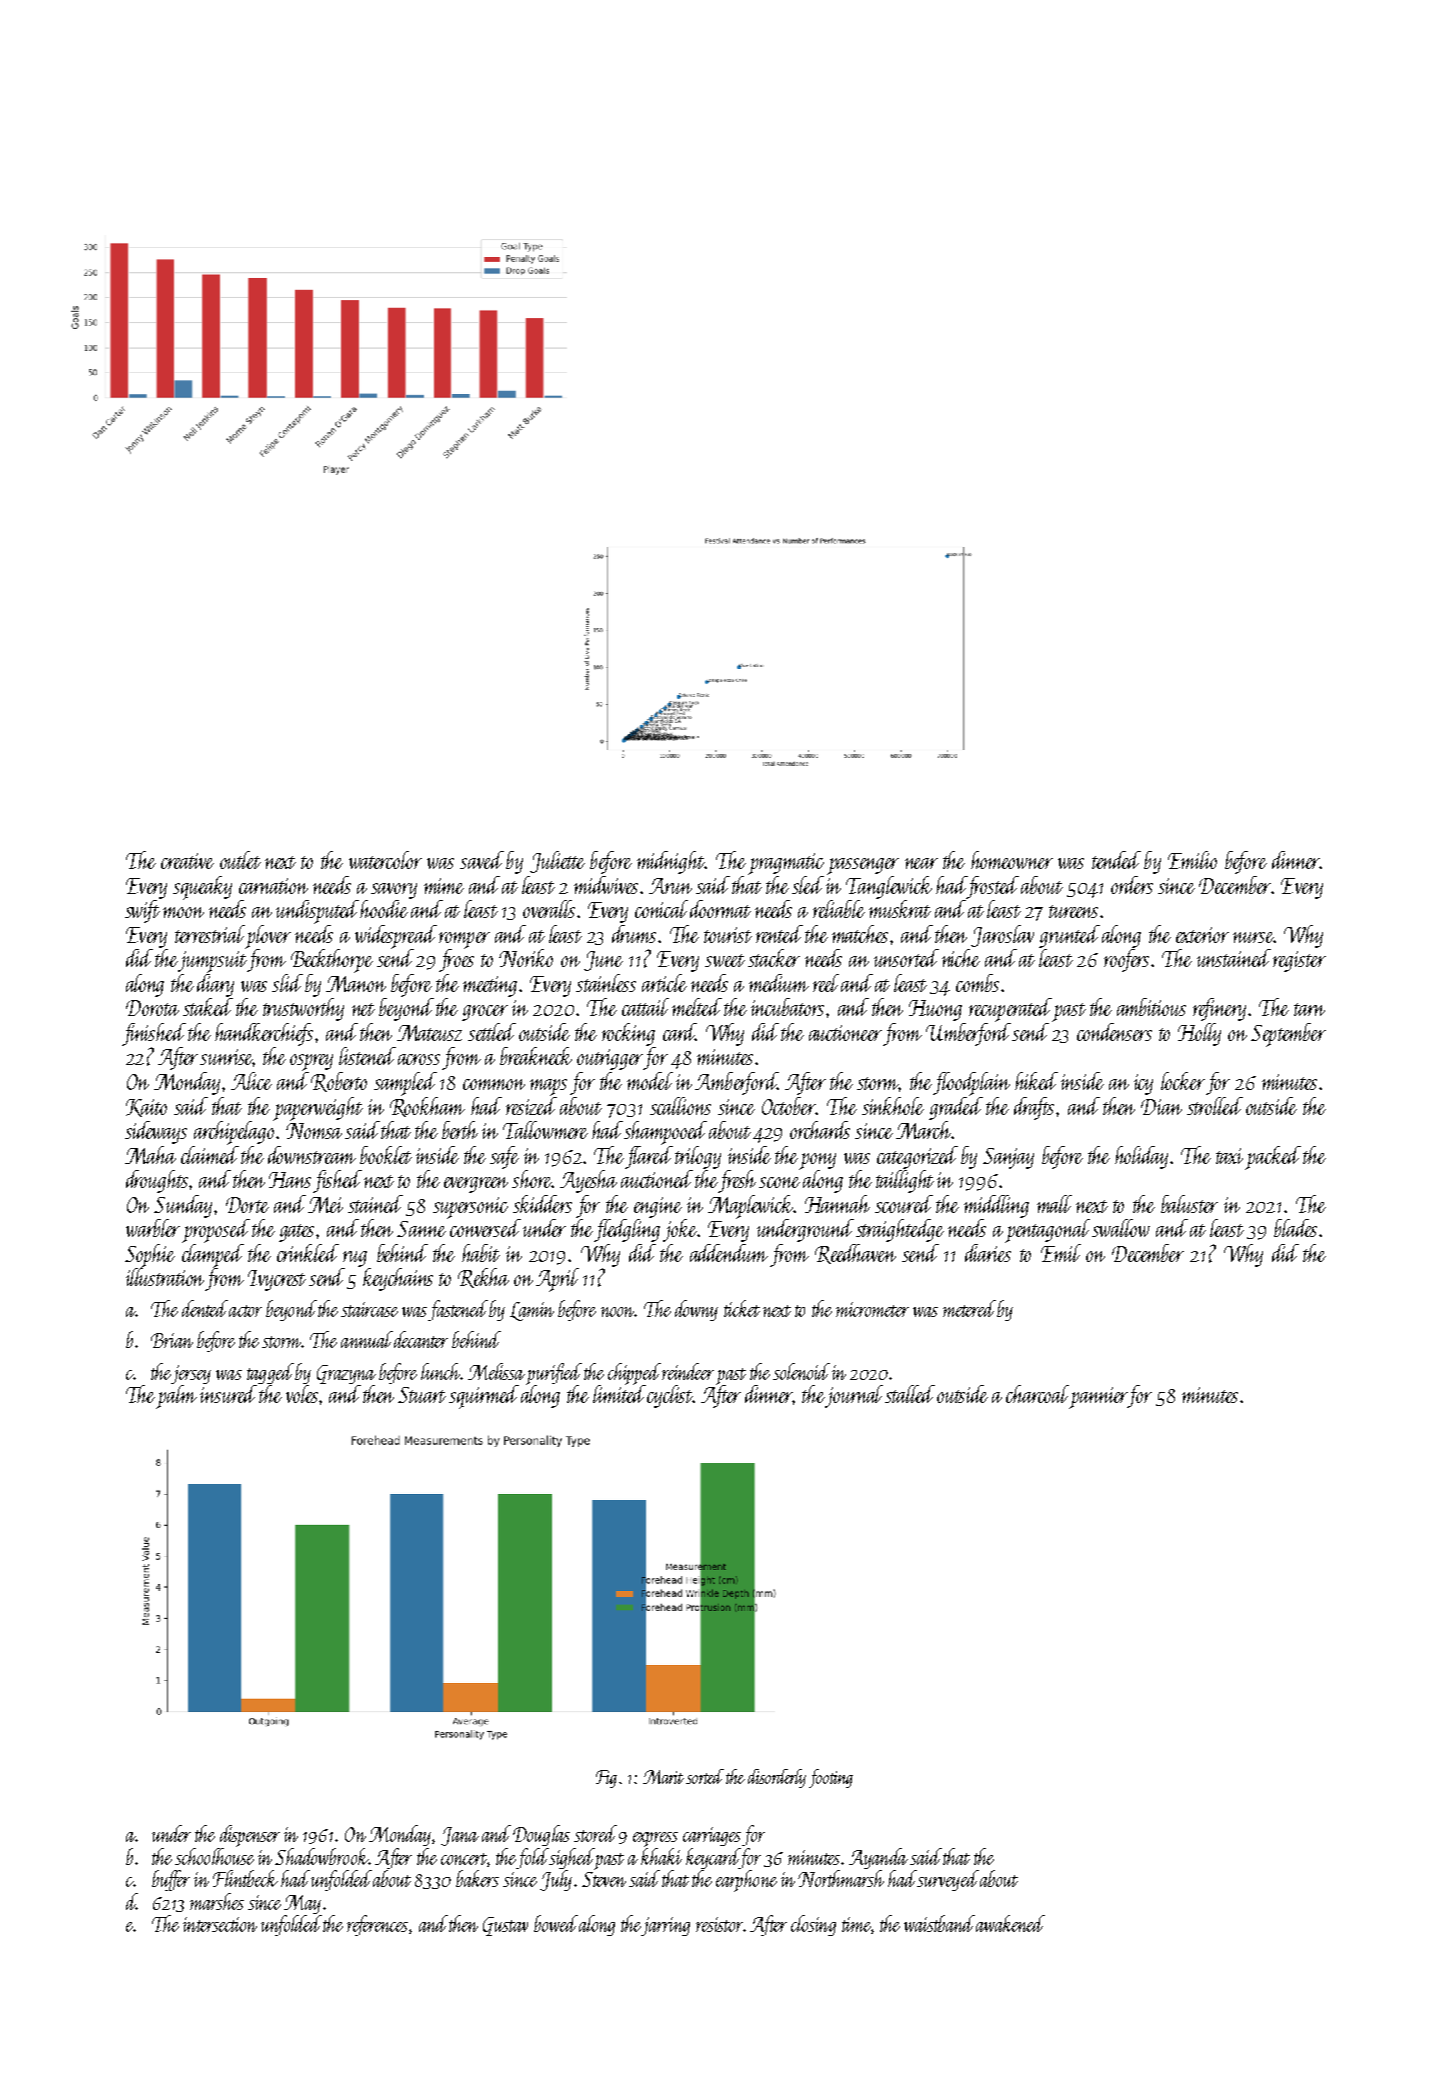  What do you see at coordinates (554, 1374) in the document?
I see `purified` at bounding box center [554, 1374].
